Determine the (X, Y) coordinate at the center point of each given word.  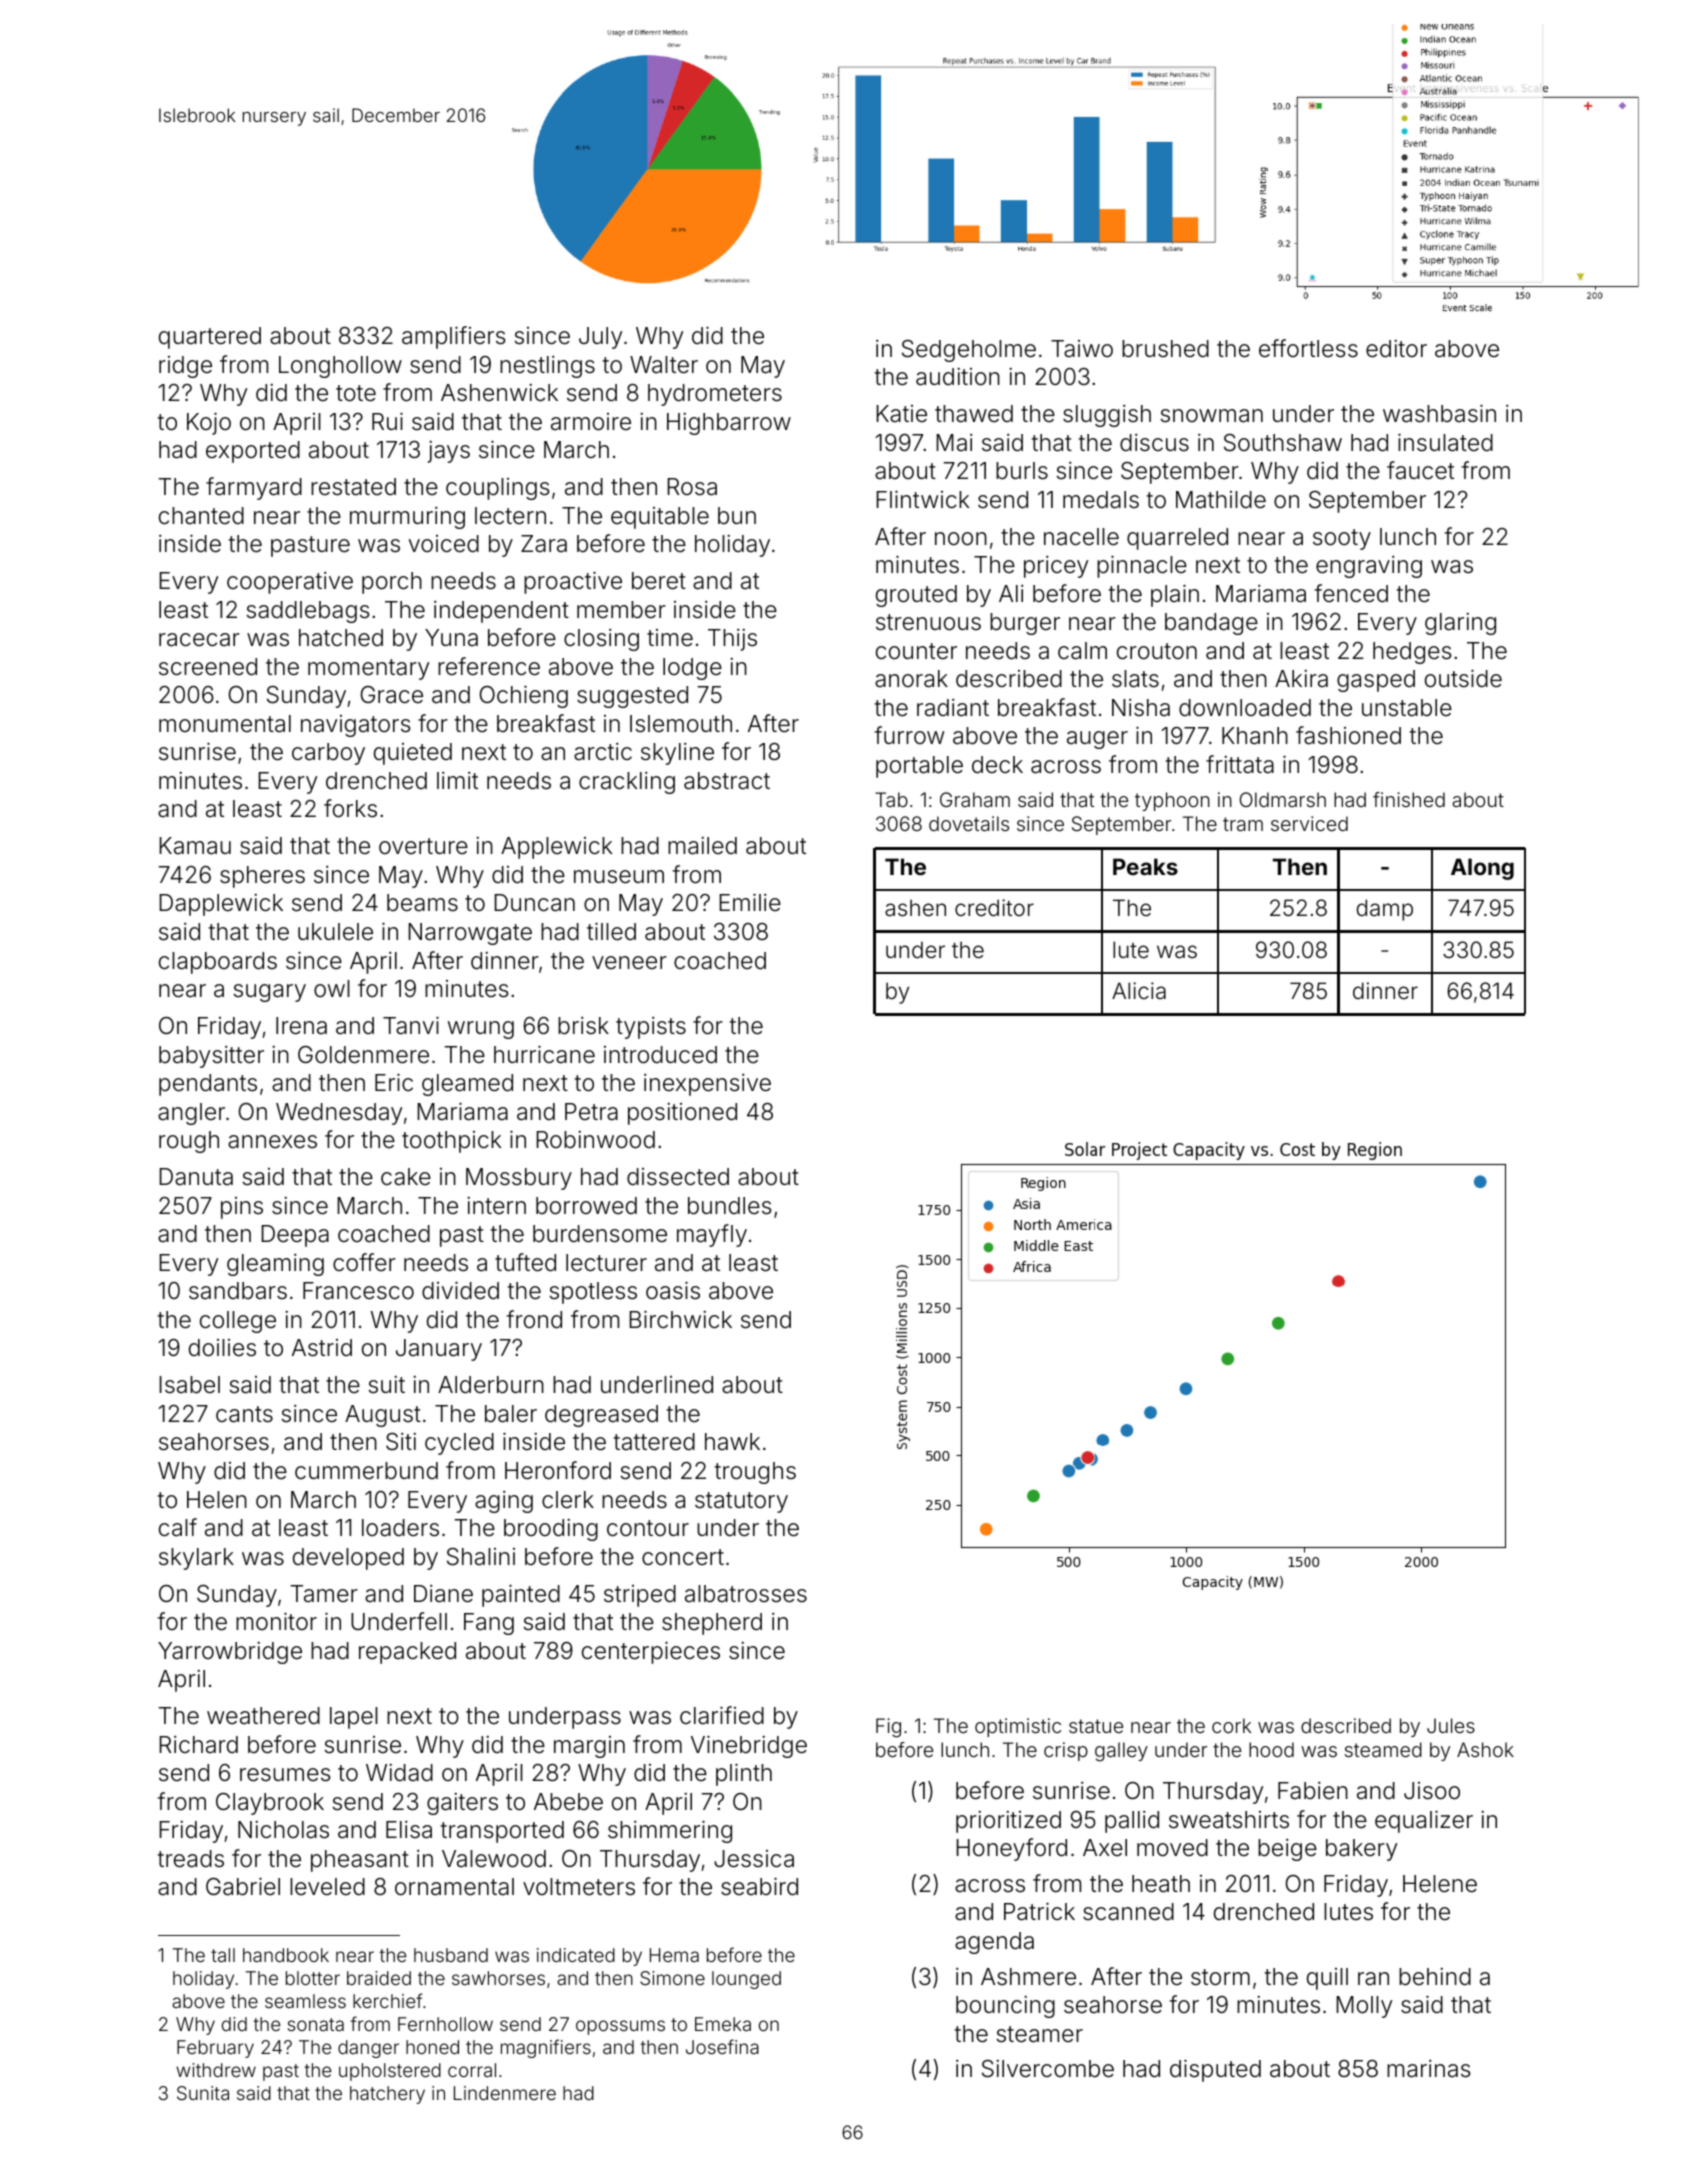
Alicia (1139, 990)
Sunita (203, 2093)
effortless (1308, 348)
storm (1220, 1977)
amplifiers (454, 337)
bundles (730, 1206)
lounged (746, 1980)
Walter (664, 365)
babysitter (211, 1057)
